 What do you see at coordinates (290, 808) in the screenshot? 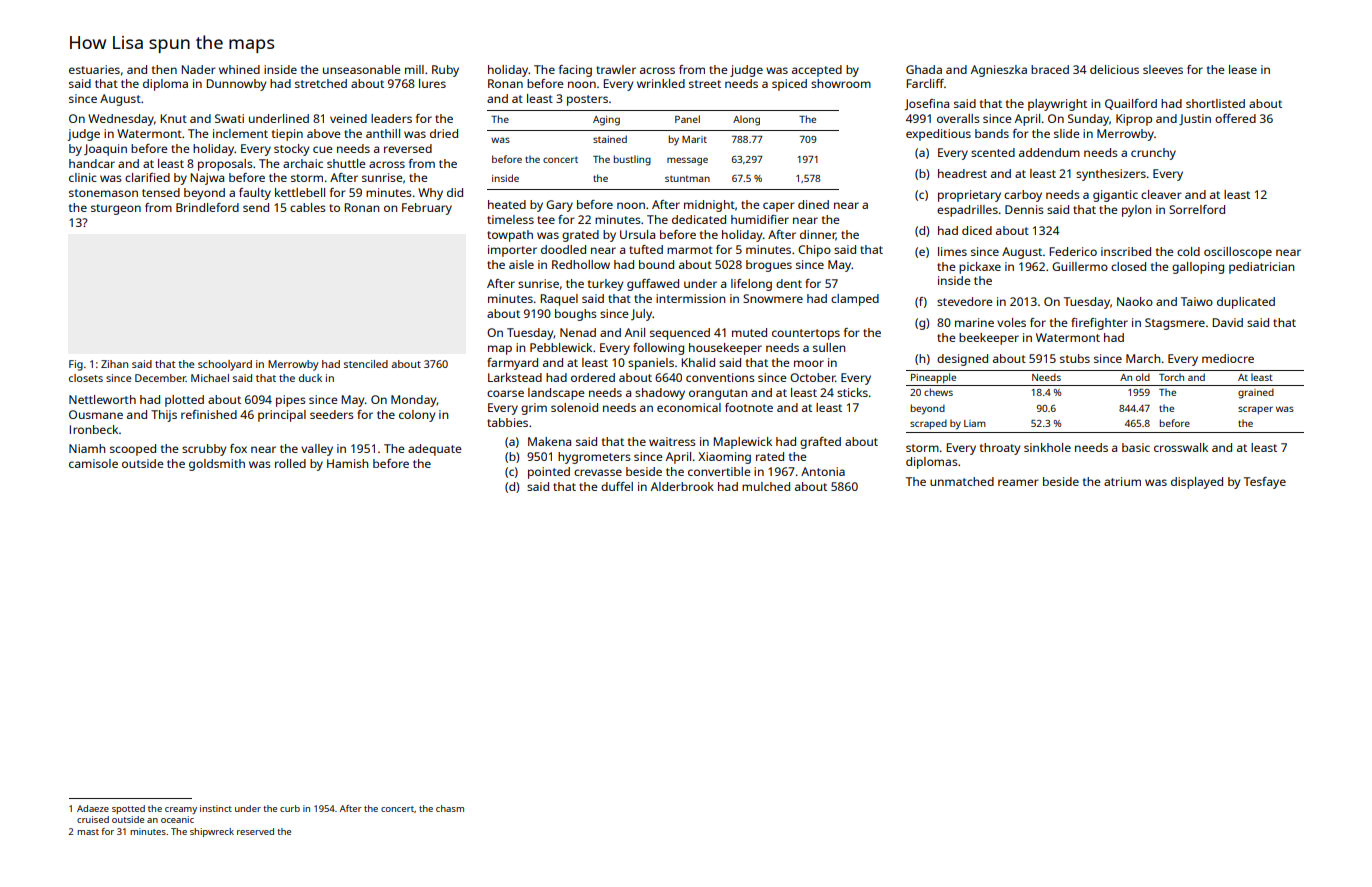
I see `curb` at bounding box center [290, 808].
